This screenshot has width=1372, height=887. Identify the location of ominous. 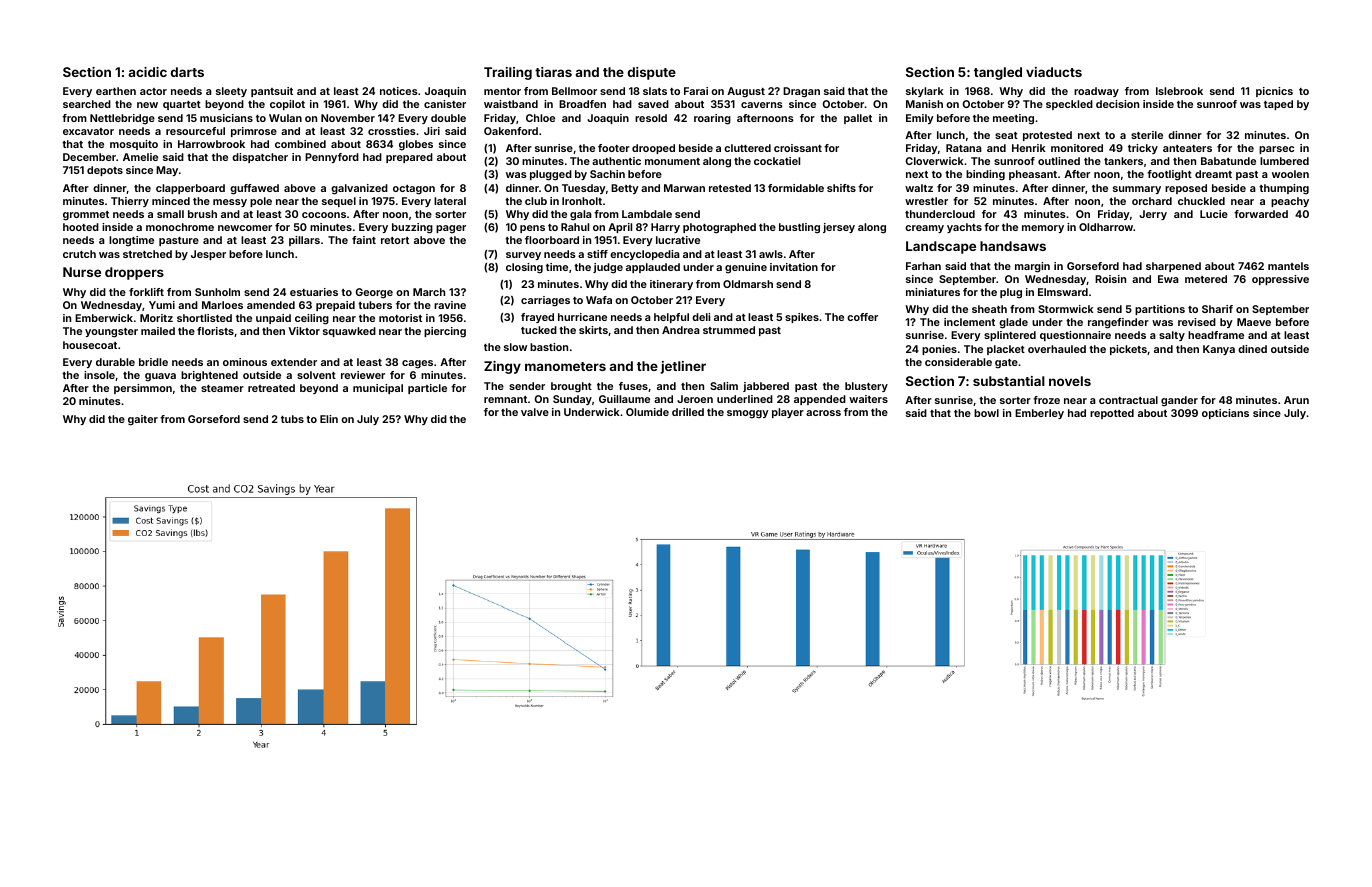
(245, 362).
